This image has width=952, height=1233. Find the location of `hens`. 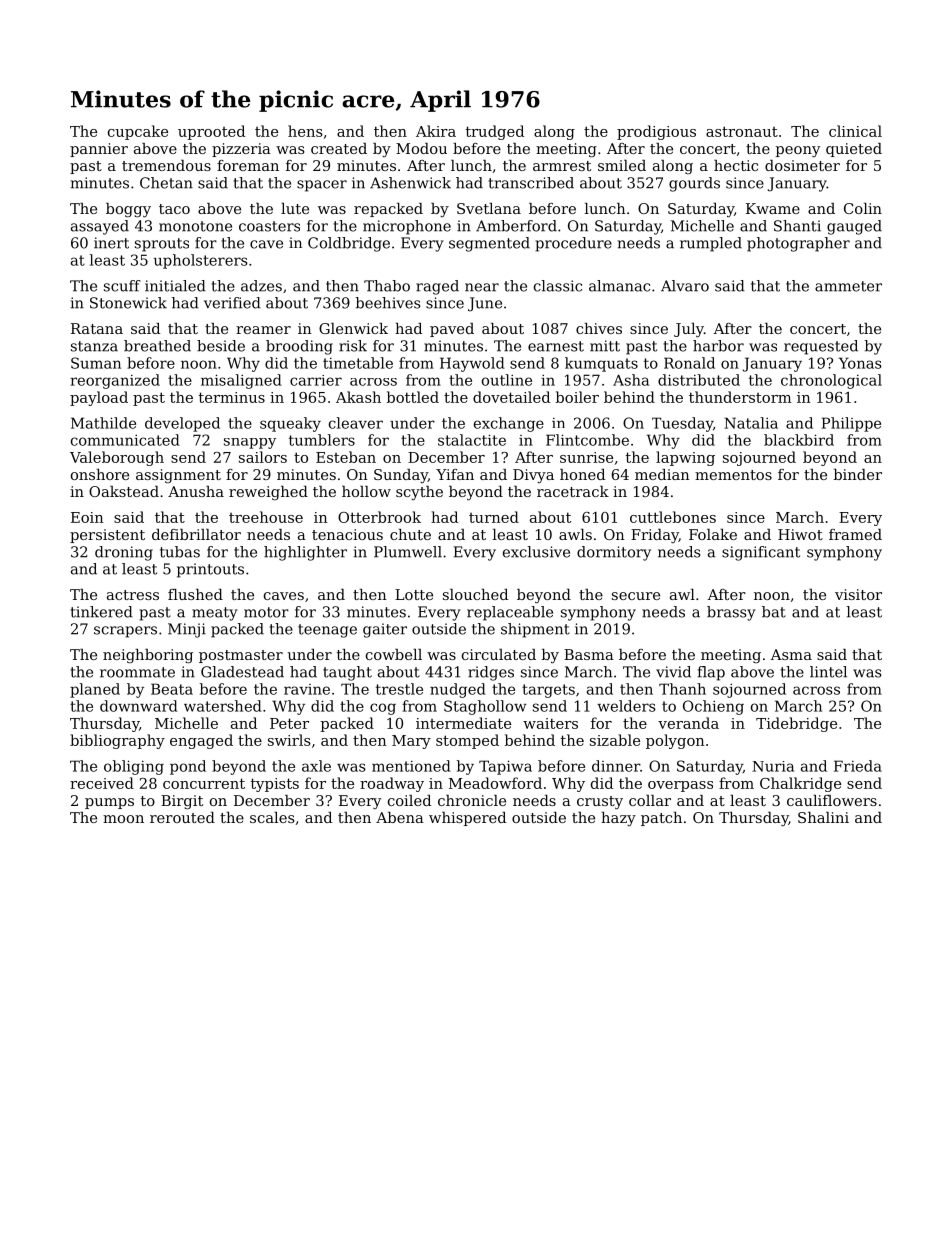

hens is located at coordinates (305, 131).
